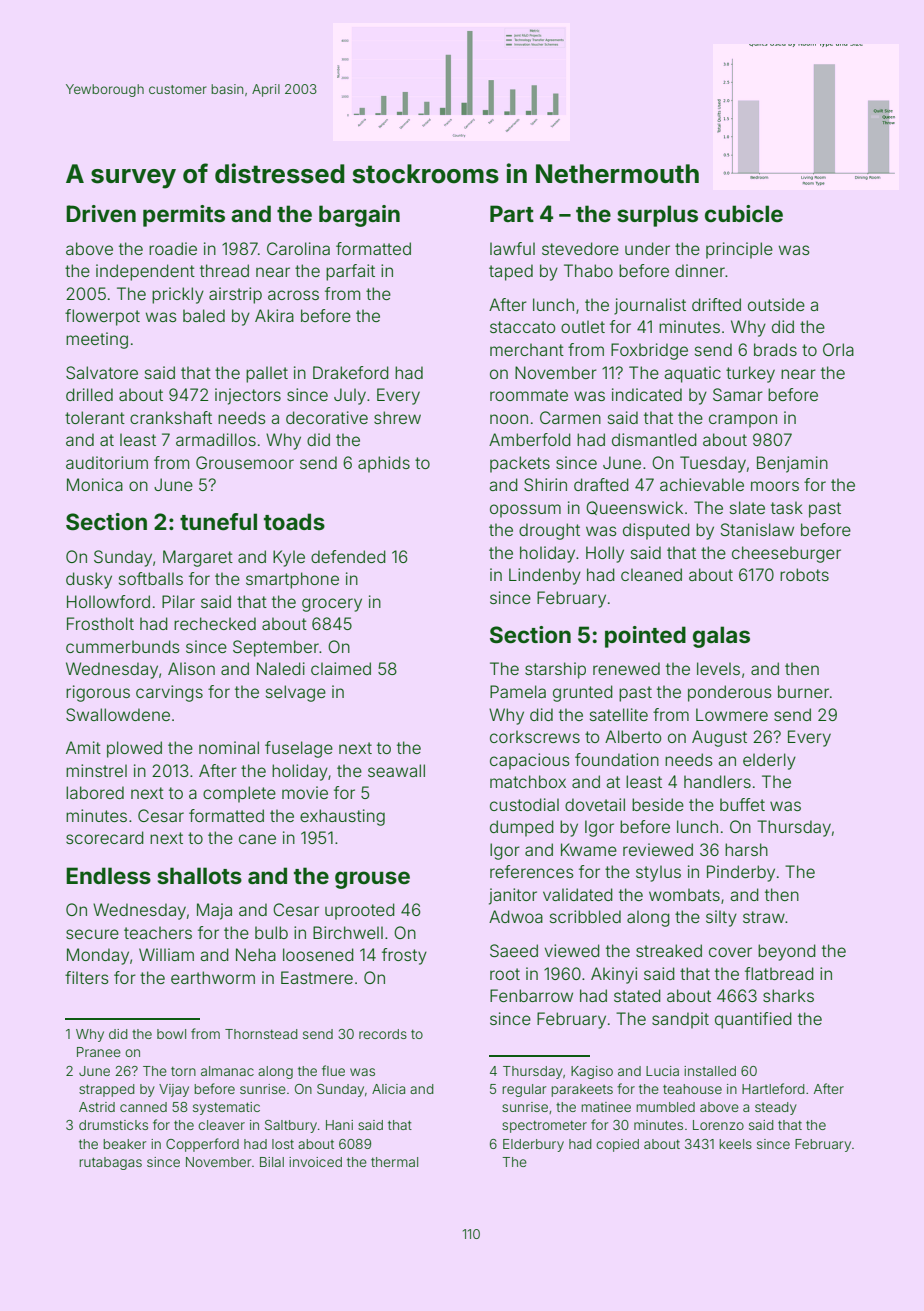  I want to click on bargain, so click(359, 216).
